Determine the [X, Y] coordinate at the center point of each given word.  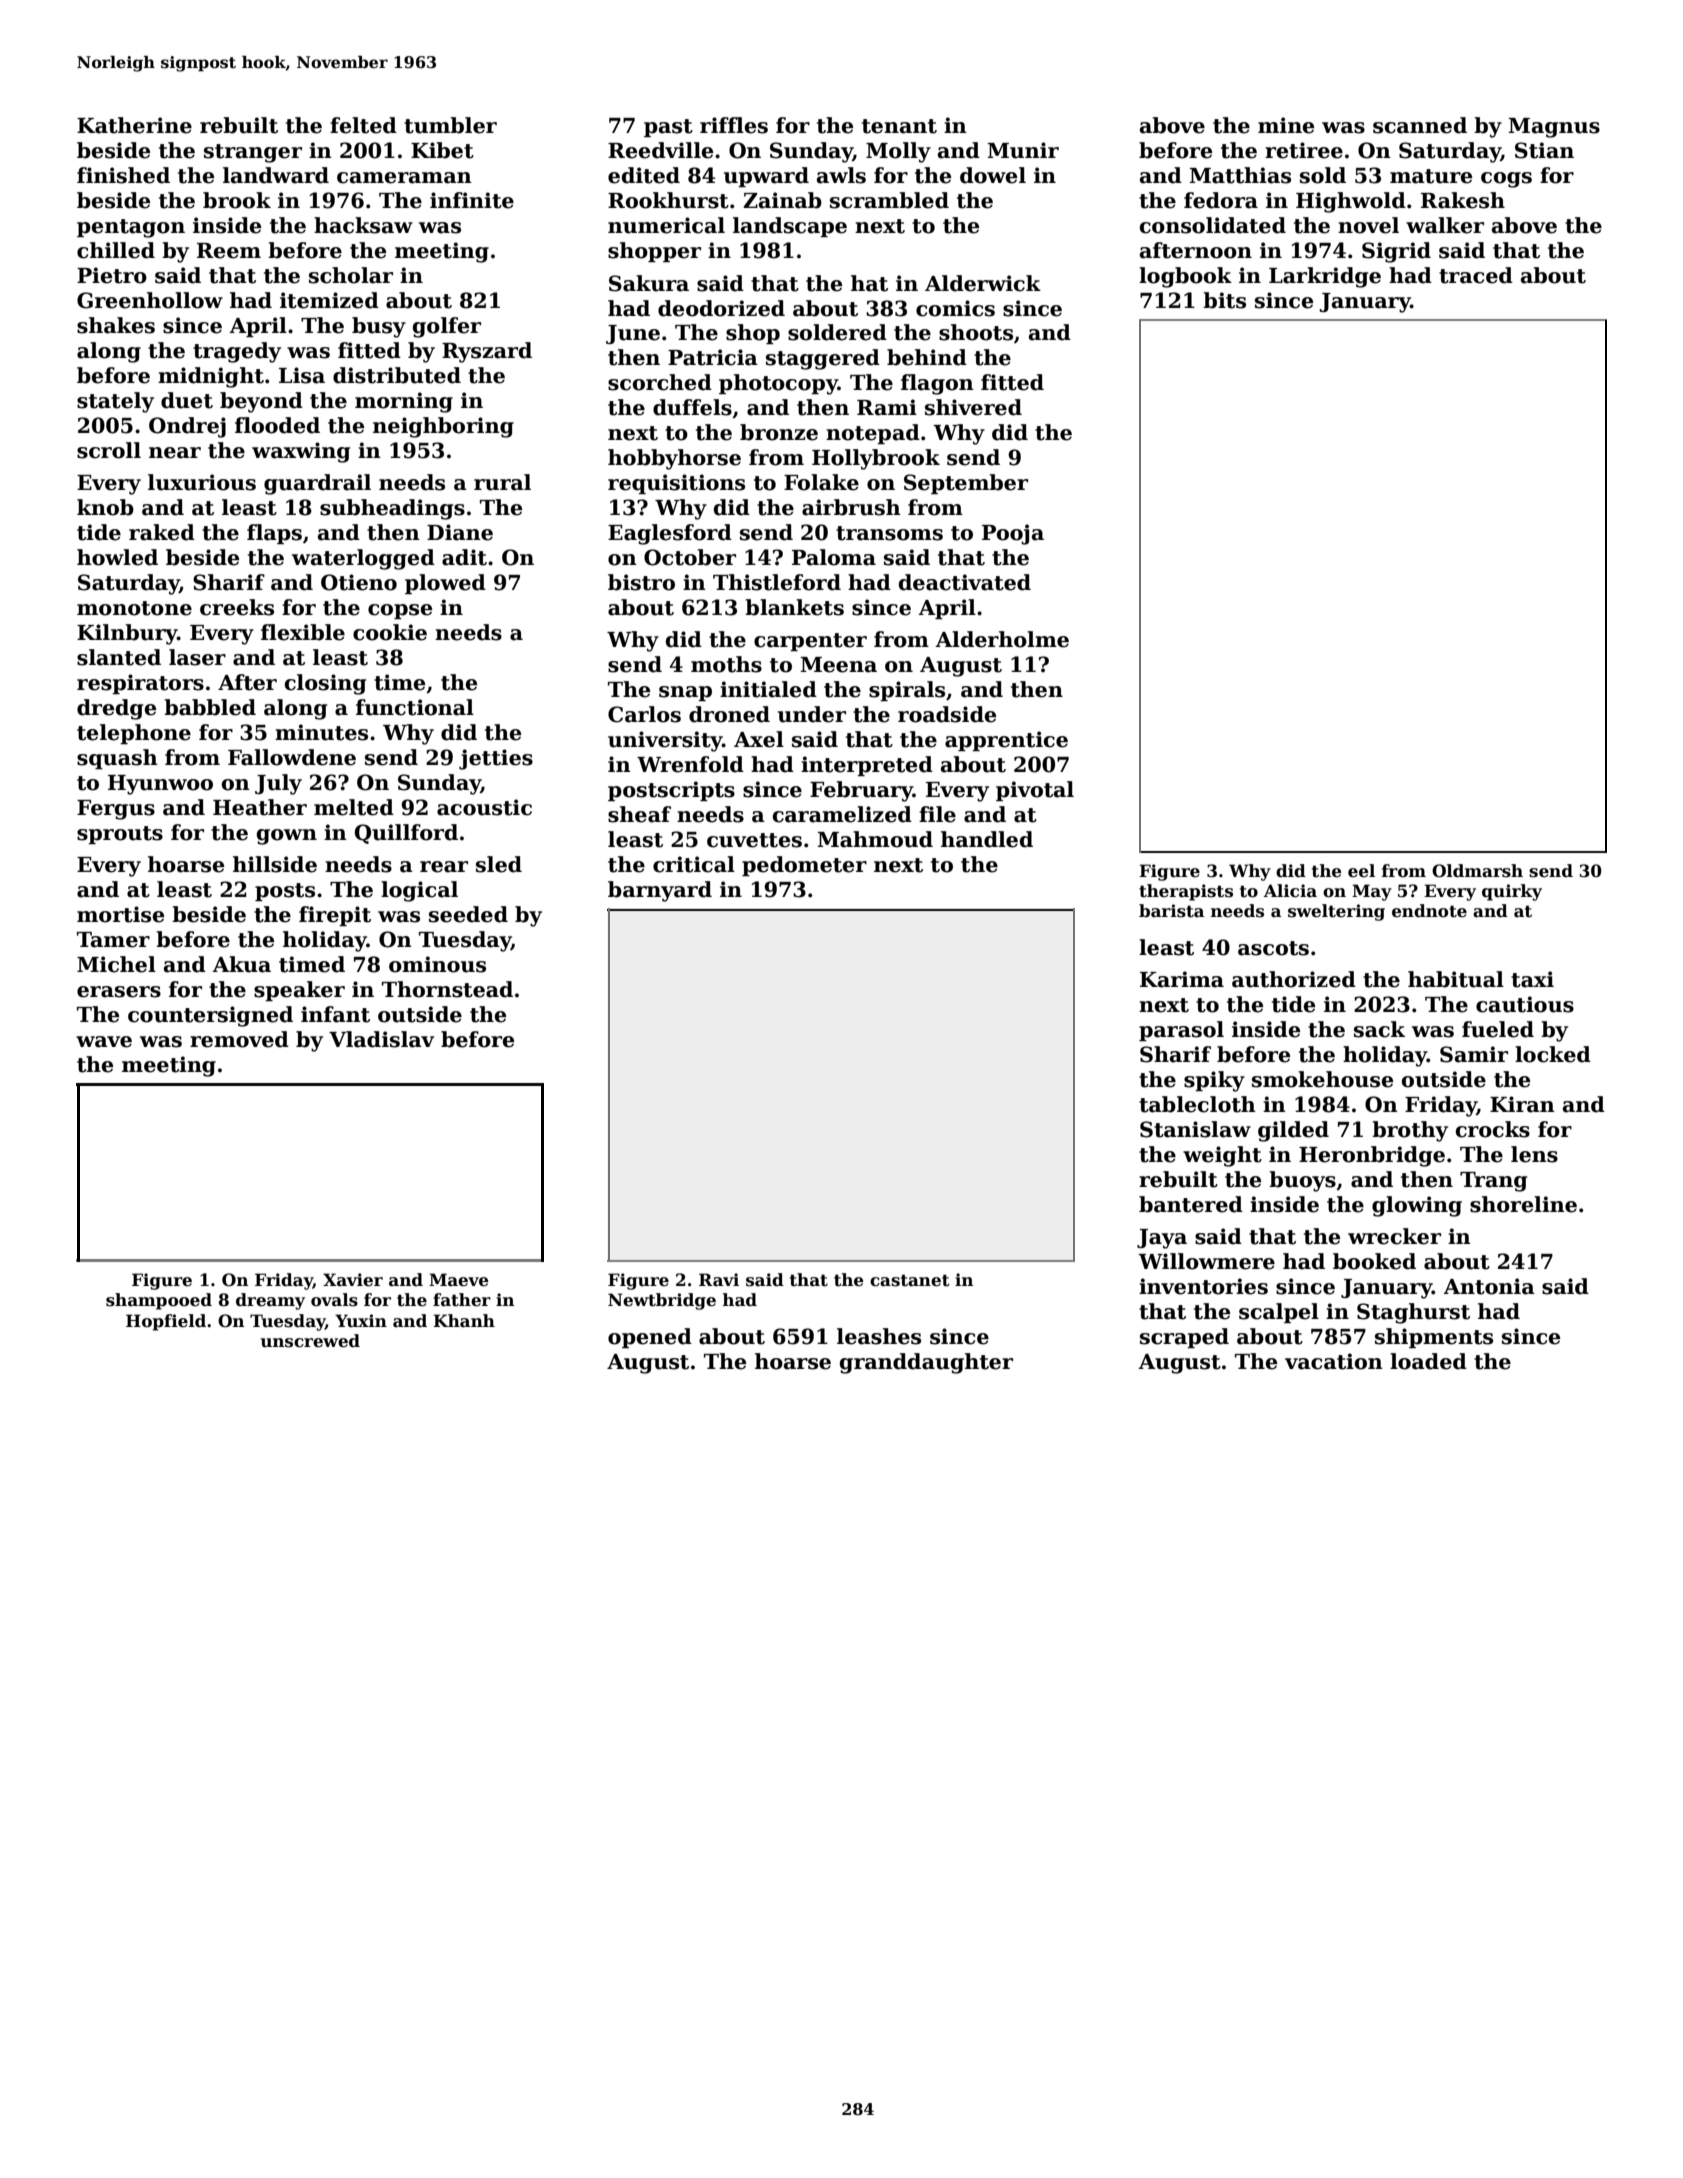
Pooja [1013, 534]
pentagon [131, 228]
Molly [898, 152]
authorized [1294, 979]
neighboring [443, 427]
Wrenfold [690, 764]
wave [104, 1042]
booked [1374, 1261]
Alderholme [1002, 639]
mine [1286, 125]
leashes [879, 1336]
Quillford [406, 834]
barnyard [660, 891]
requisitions [676, 484]
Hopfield [166, 1322]
